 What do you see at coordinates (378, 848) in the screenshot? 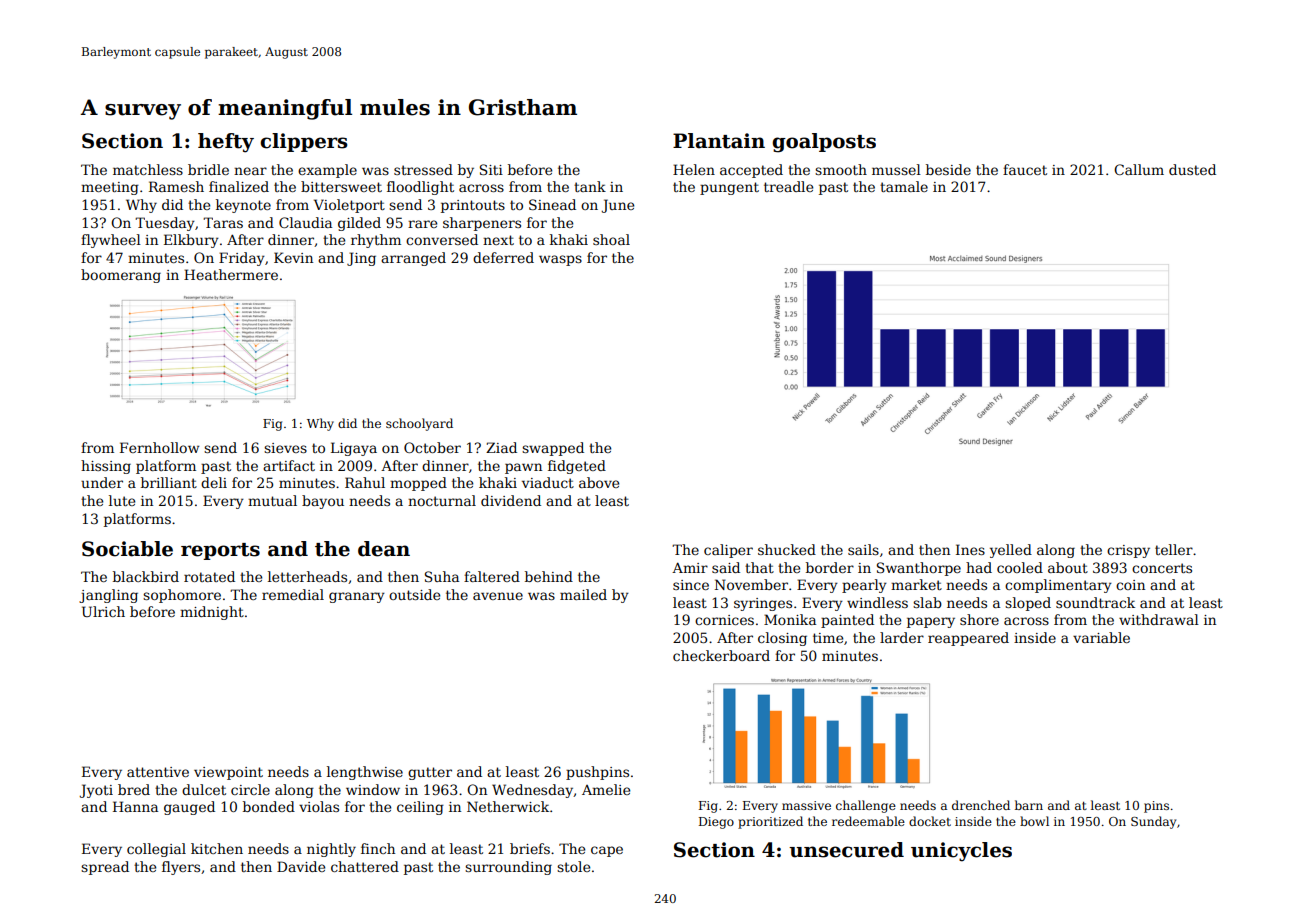
I see `finch` at bounding box center [378, 848].
